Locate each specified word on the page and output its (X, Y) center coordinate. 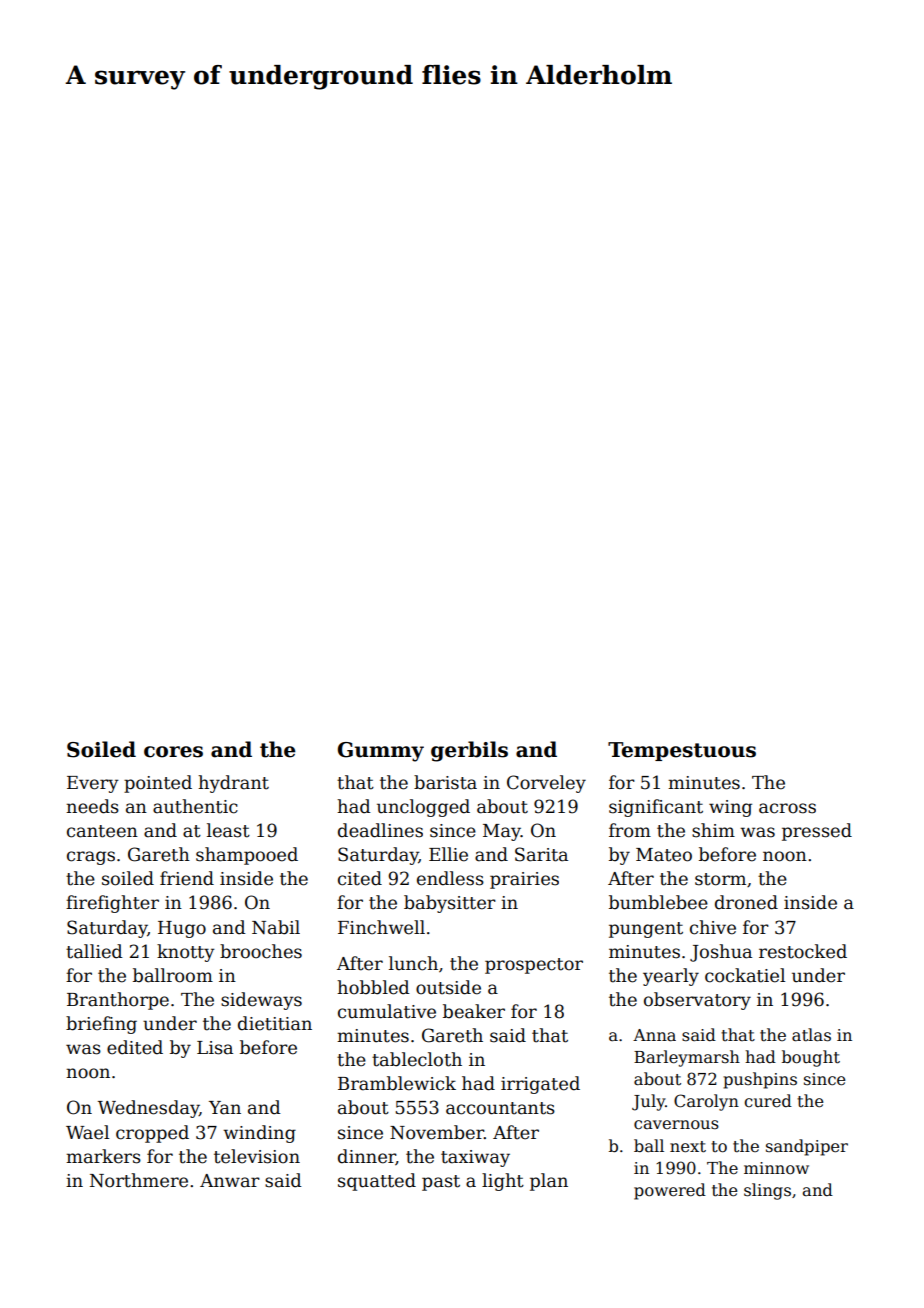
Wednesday (148, 1109)
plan (549, 1182)
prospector (534, 966)
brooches (261, 951)
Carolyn (706, 1102)
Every (93, 784)
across (787, 808)
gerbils (469, 751)
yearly (671, 977)
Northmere (139, 1180)
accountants (500, 1108)
